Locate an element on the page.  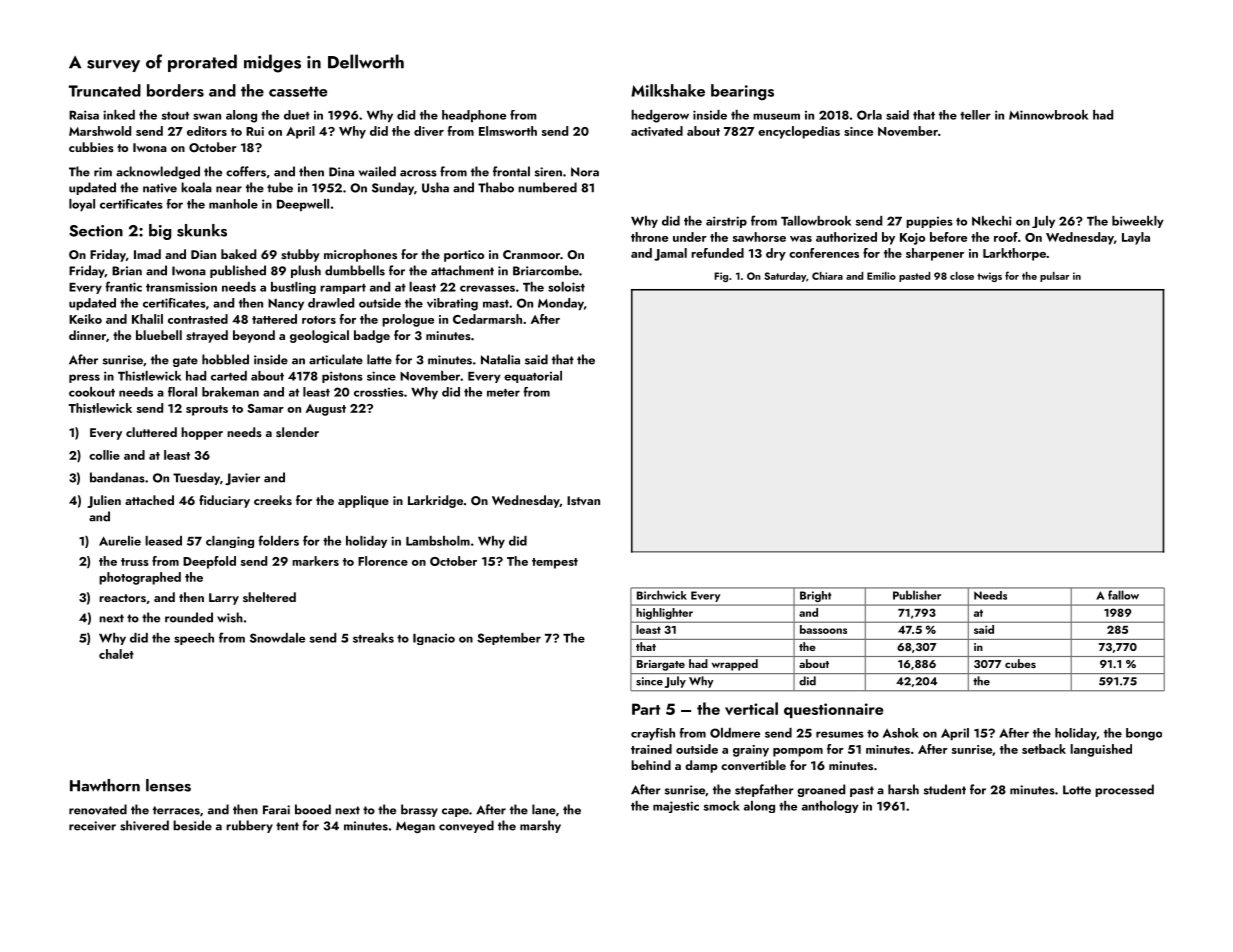
equatorial is located at coordinates (533, 377).
